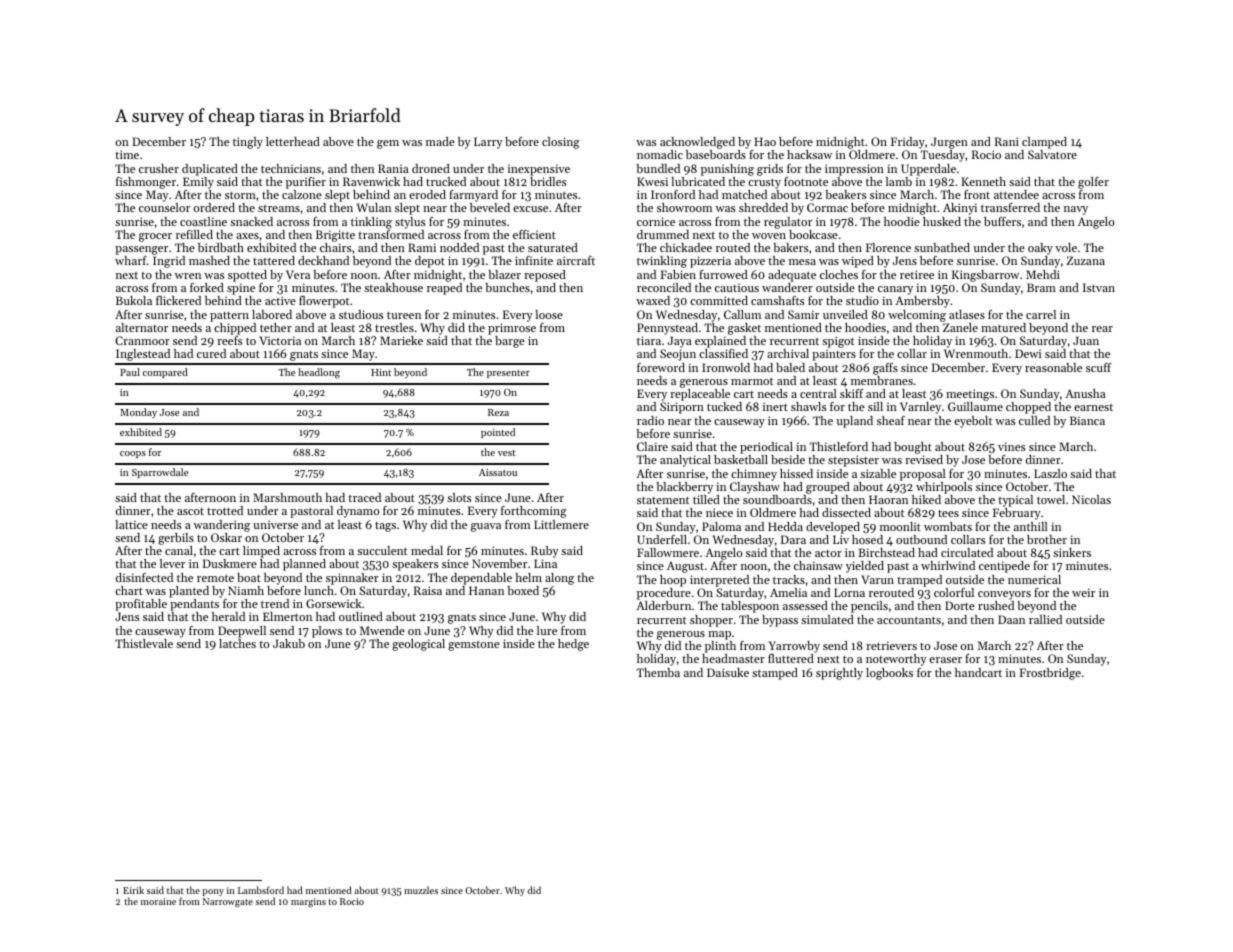  What do you see at coordinates (127, 154) in the screenshot?
I see `time` at bounding box center [127, 154].
